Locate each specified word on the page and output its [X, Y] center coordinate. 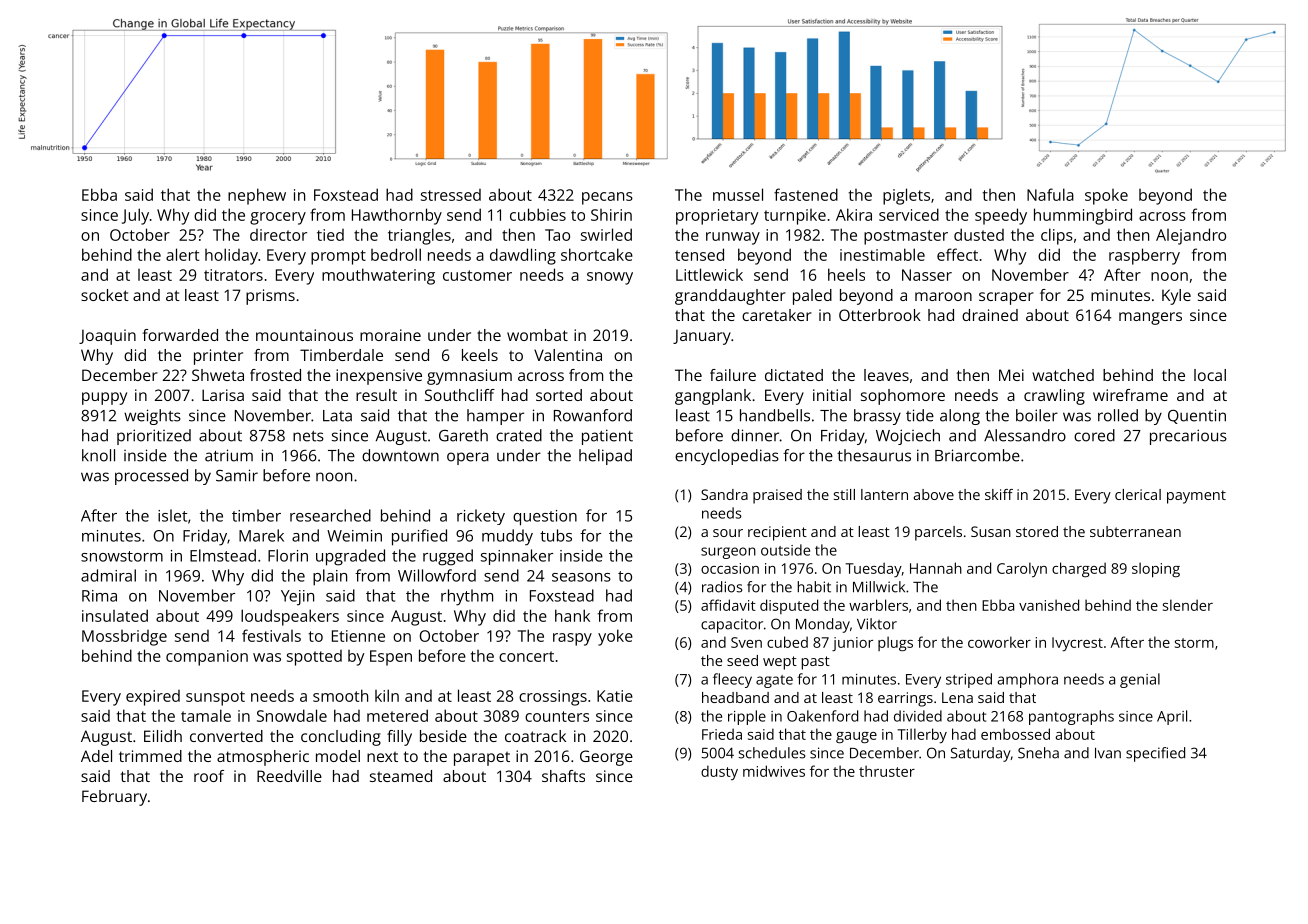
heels [846, 274]
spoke [1106, 197]
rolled [1118, 415]
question [545, 518]
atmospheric [263, 758]
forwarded [180, 335]
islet [173, 515]
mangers [1150, 318]
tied [330, 235]
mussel [738, 194]
